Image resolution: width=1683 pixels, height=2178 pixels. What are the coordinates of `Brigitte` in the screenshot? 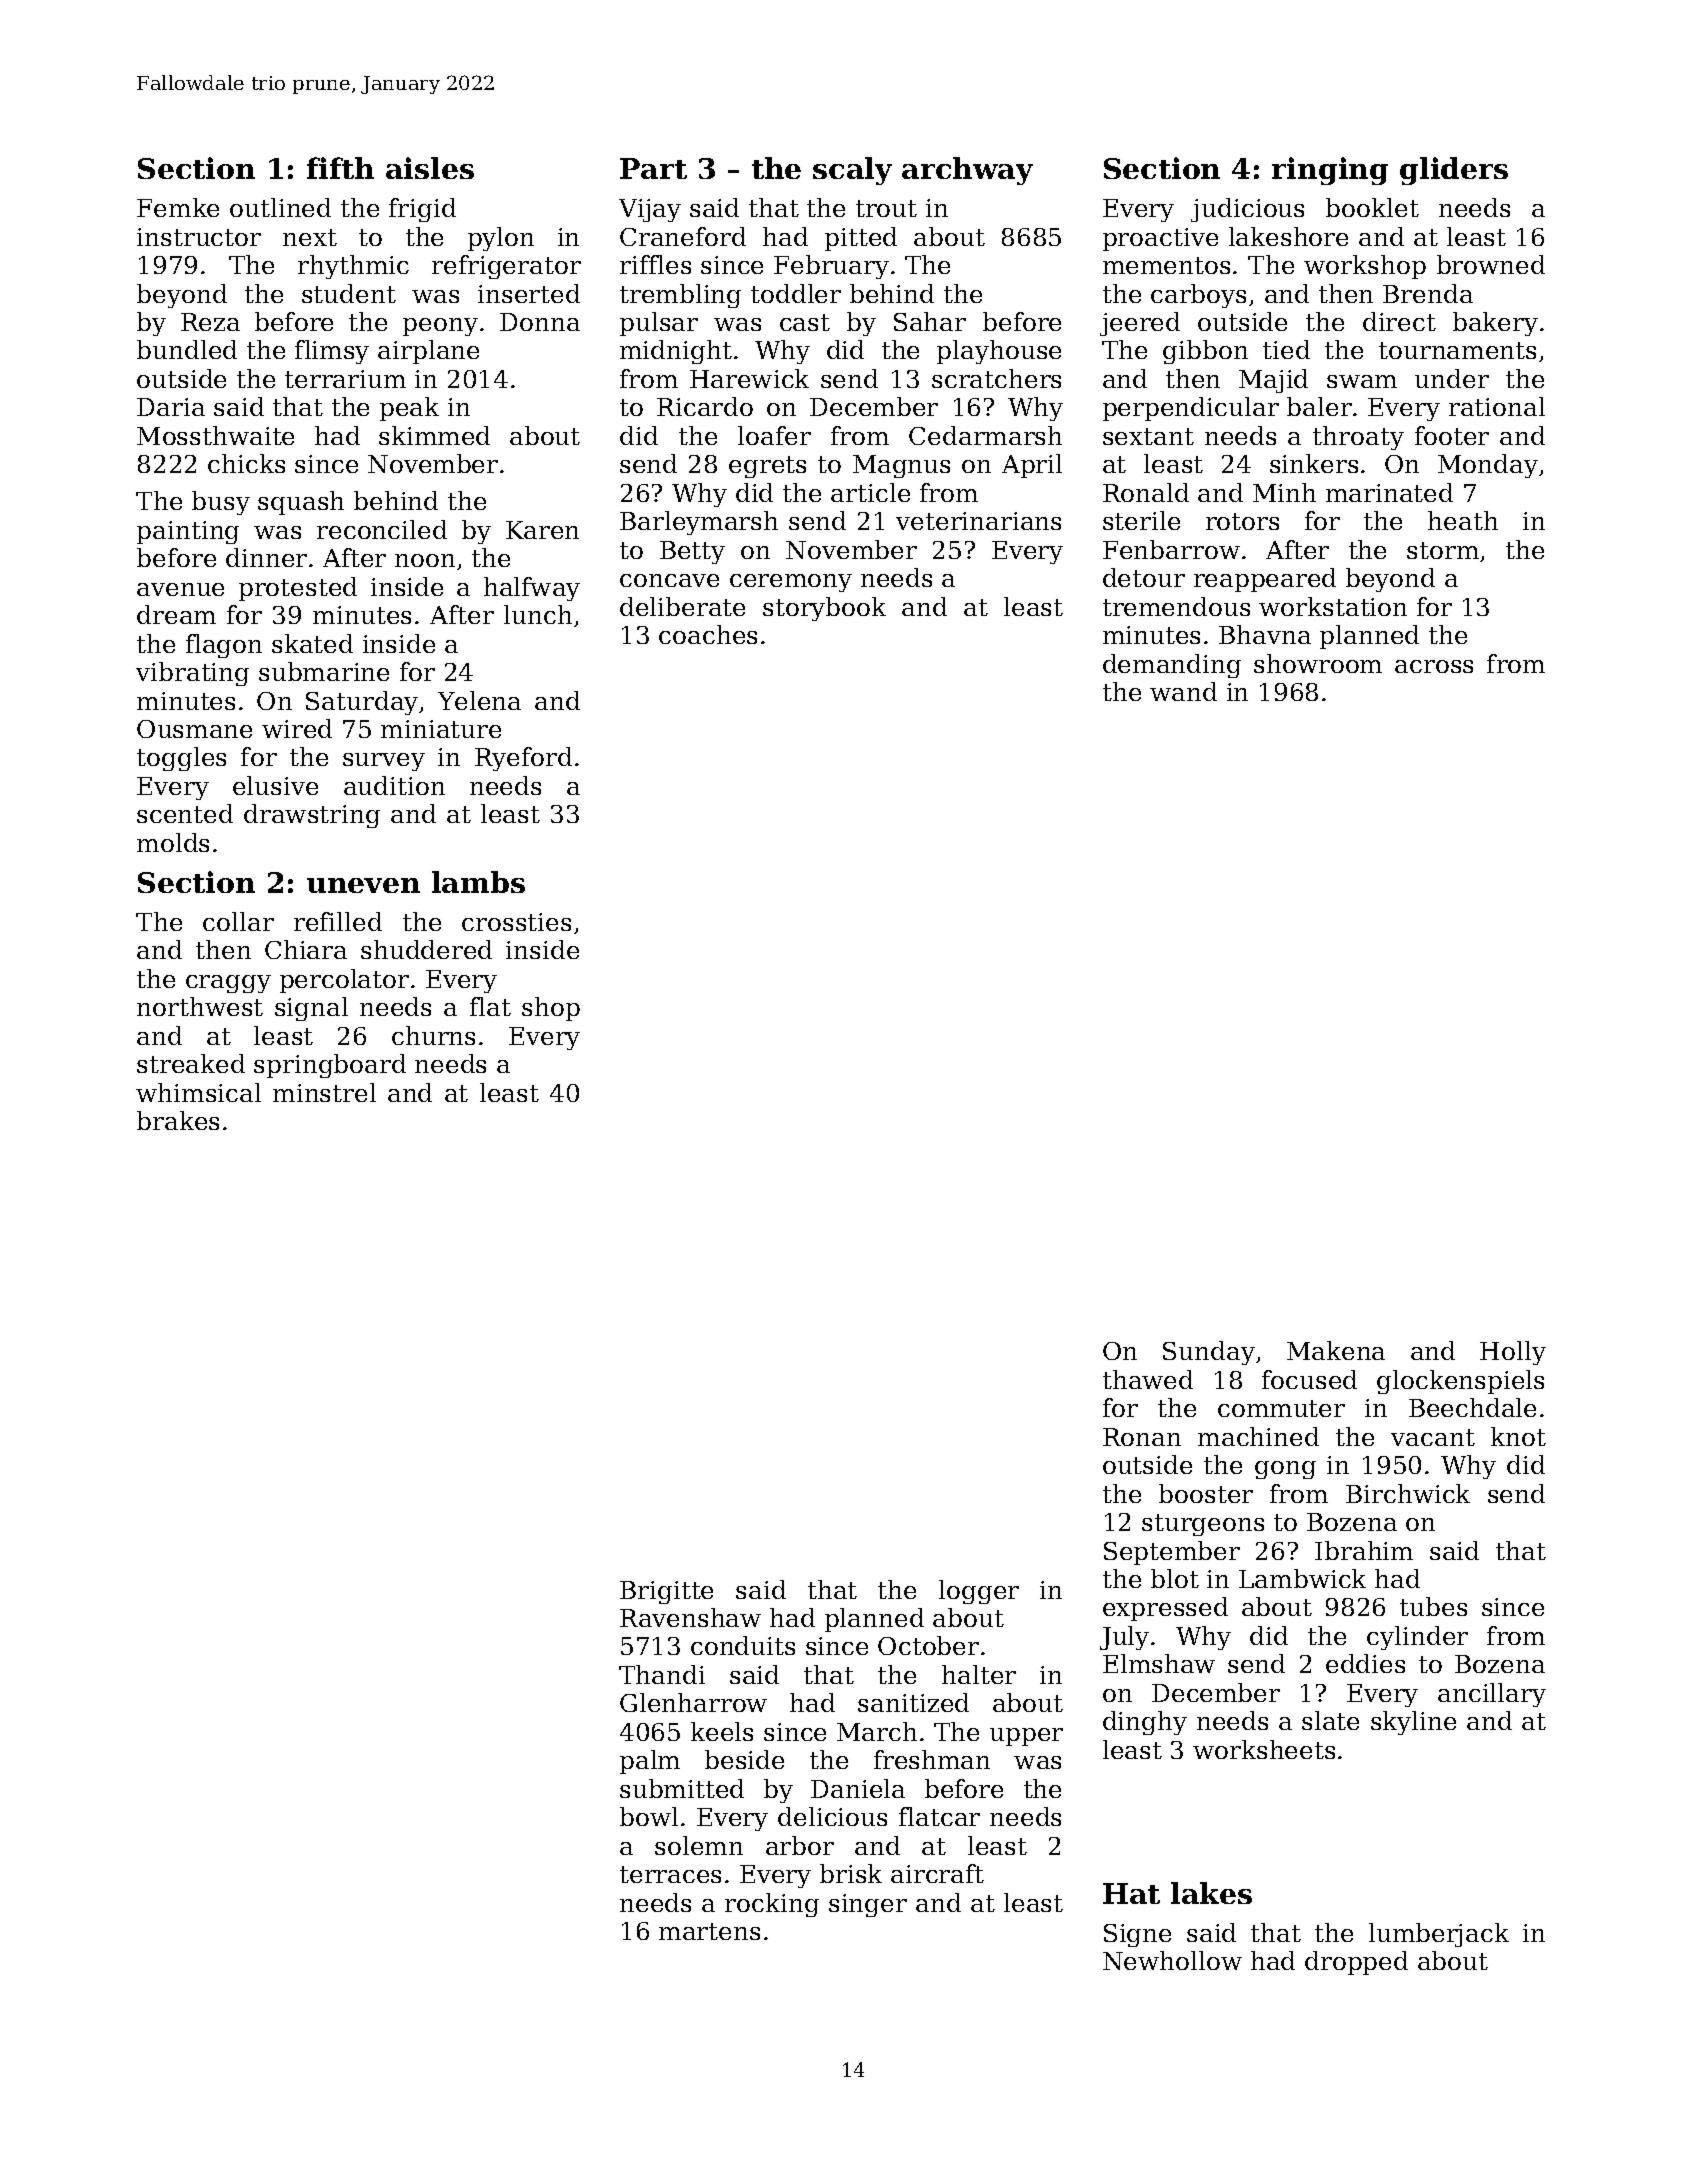 It's located at (666, 1592).
